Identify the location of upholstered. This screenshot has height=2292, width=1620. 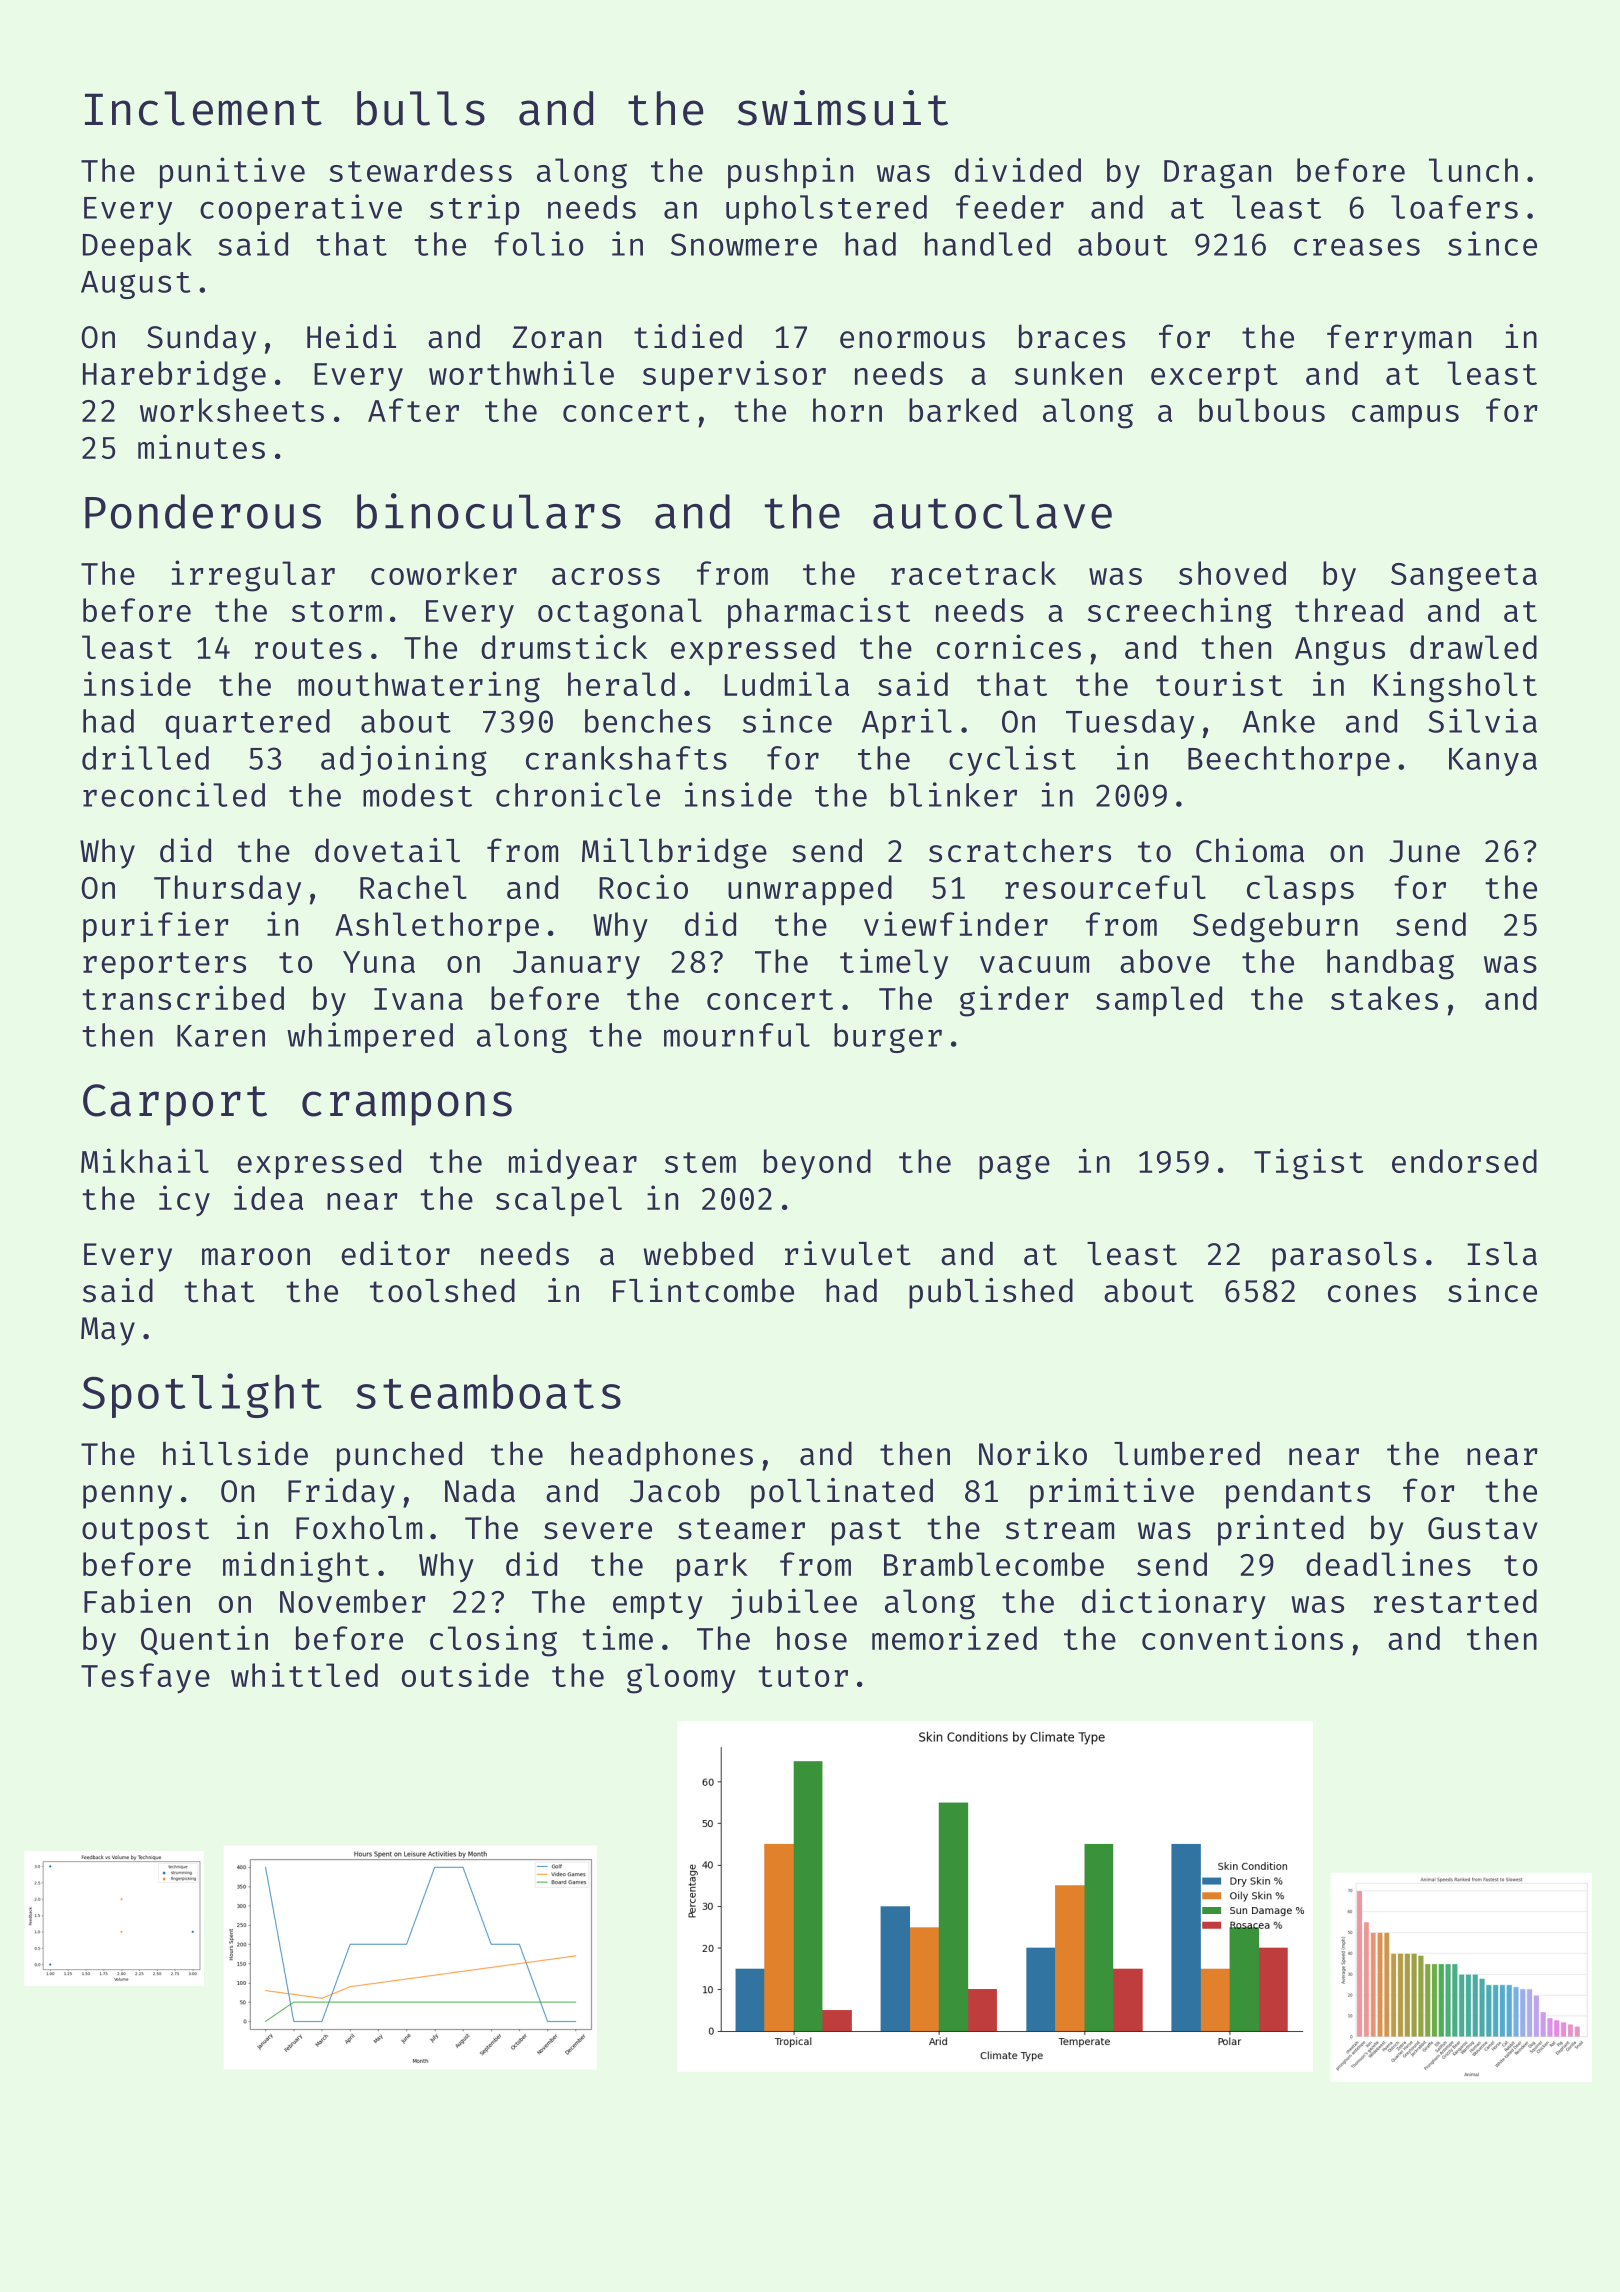
(826, 210).
